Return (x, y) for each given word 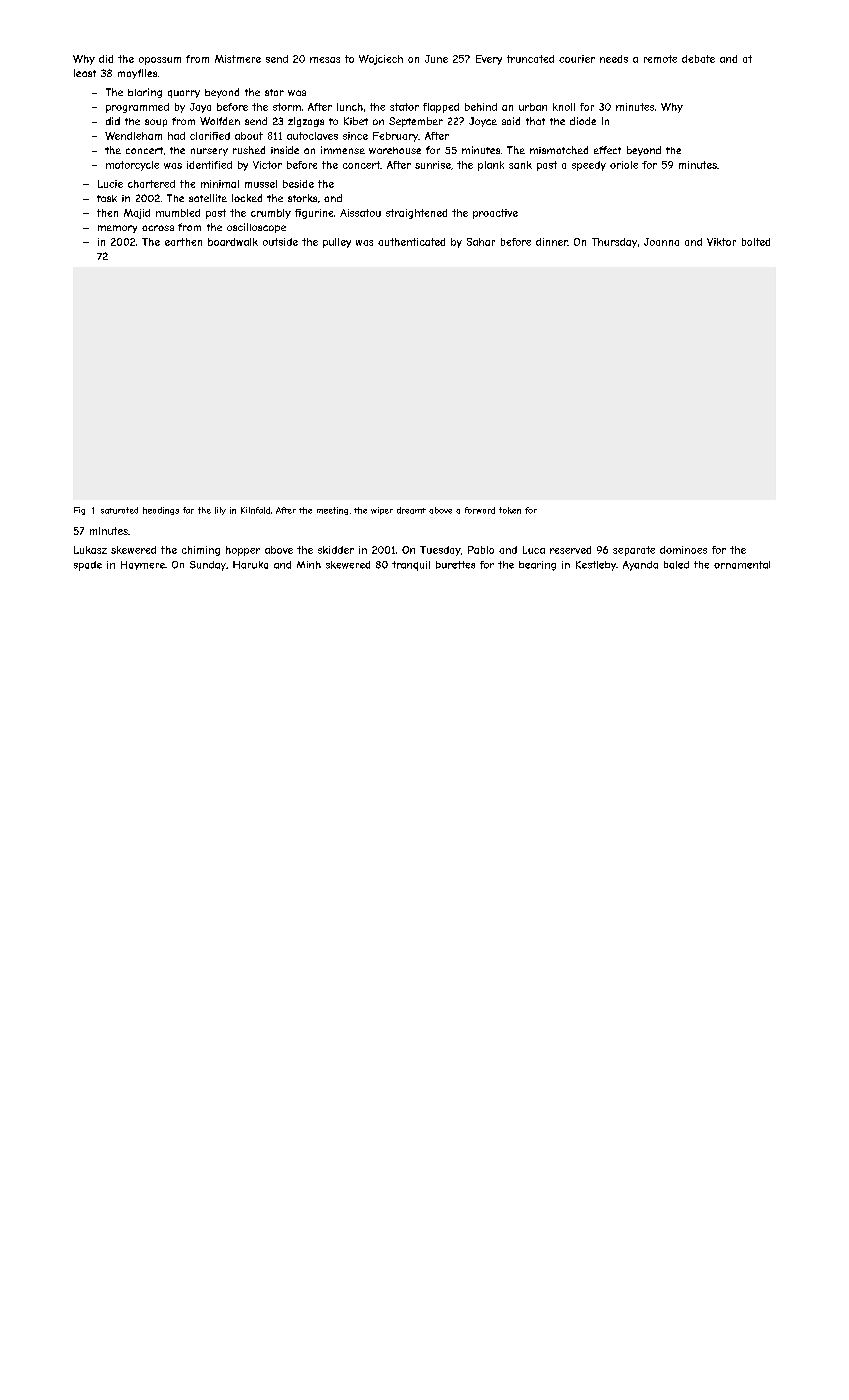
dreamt (411, 510)
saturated (119, 510)
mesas (325, 60)
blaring (145, 93)
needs (614, 59)
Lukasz (90, 550)
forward (480, 510)
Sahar (481, 242)
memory (117, 229)
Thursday (614, 243)
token (510, 510)
